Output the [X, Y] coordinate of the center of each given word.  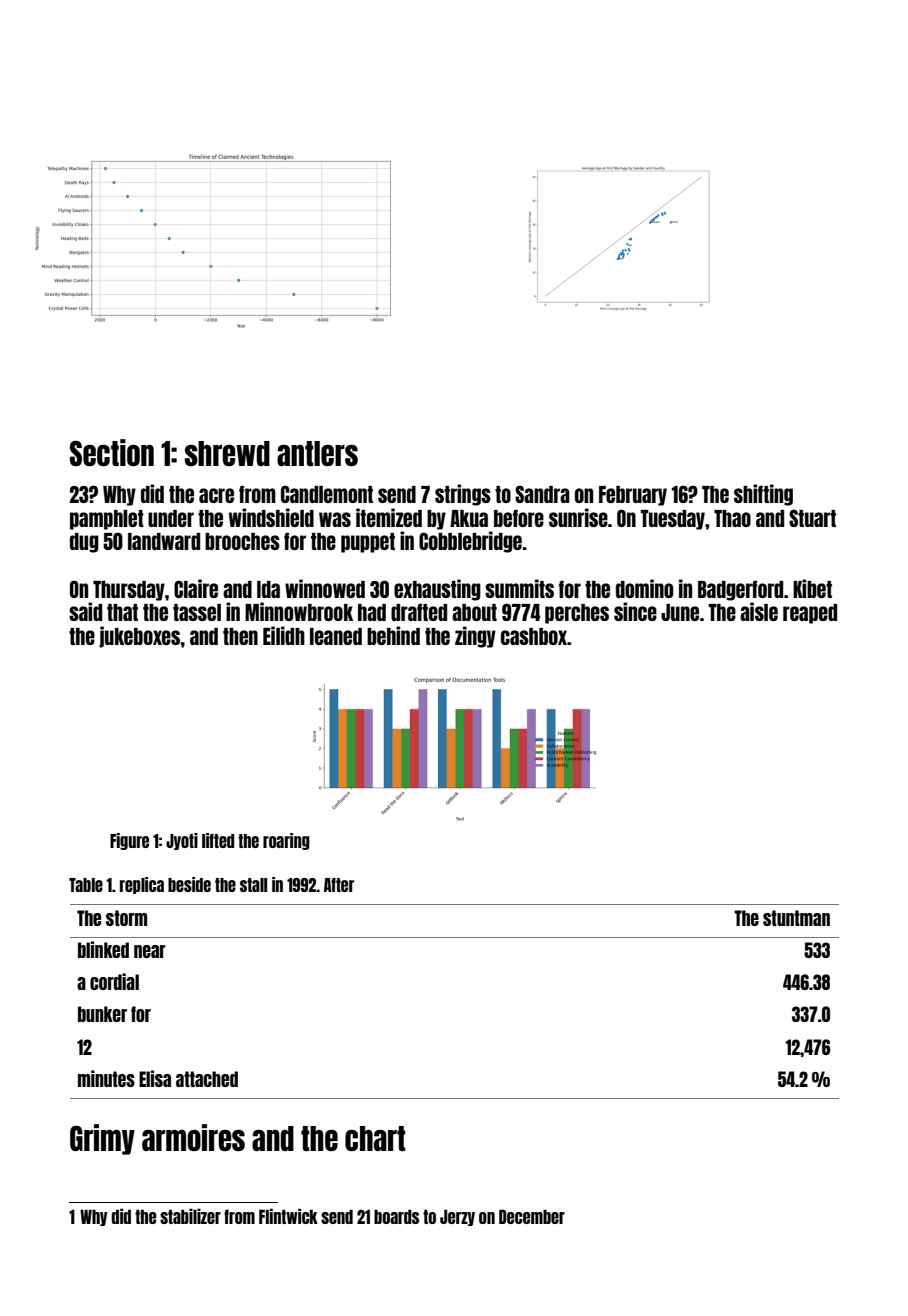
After [339, 885]
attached [207, 1079]
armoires [193, 1137]
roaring [286, 841]
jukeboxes [139, 637]
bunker [102, 1014]
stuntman [796, 918]
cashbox [534, 636]
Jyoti [182, 841]
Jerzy [457, 1217]
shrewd [227, 453]
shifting [763, 495]
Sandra [542, 494]
